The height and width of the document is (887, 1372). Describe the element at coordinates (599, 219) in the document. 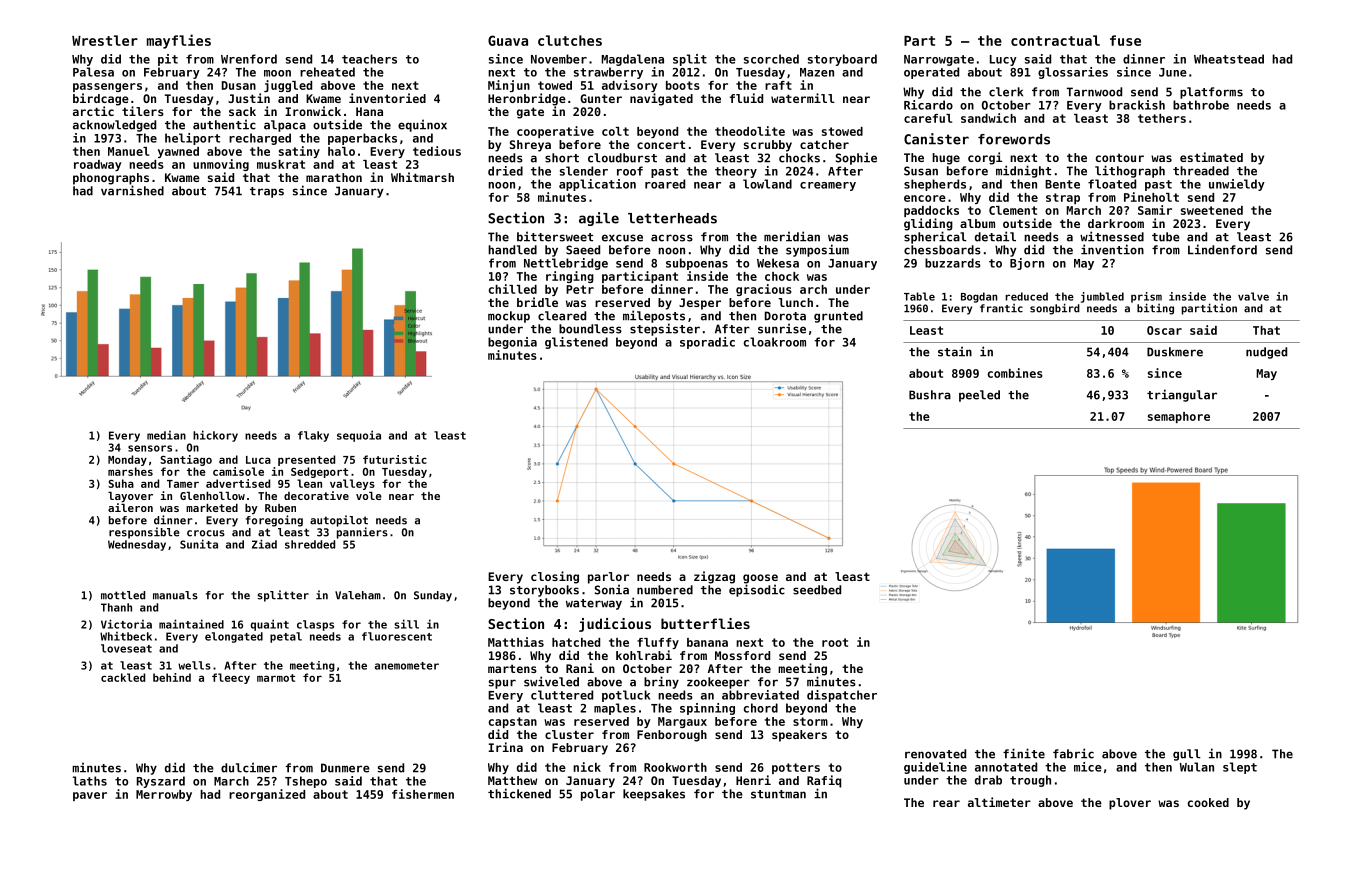

I see `agile` at that location.
